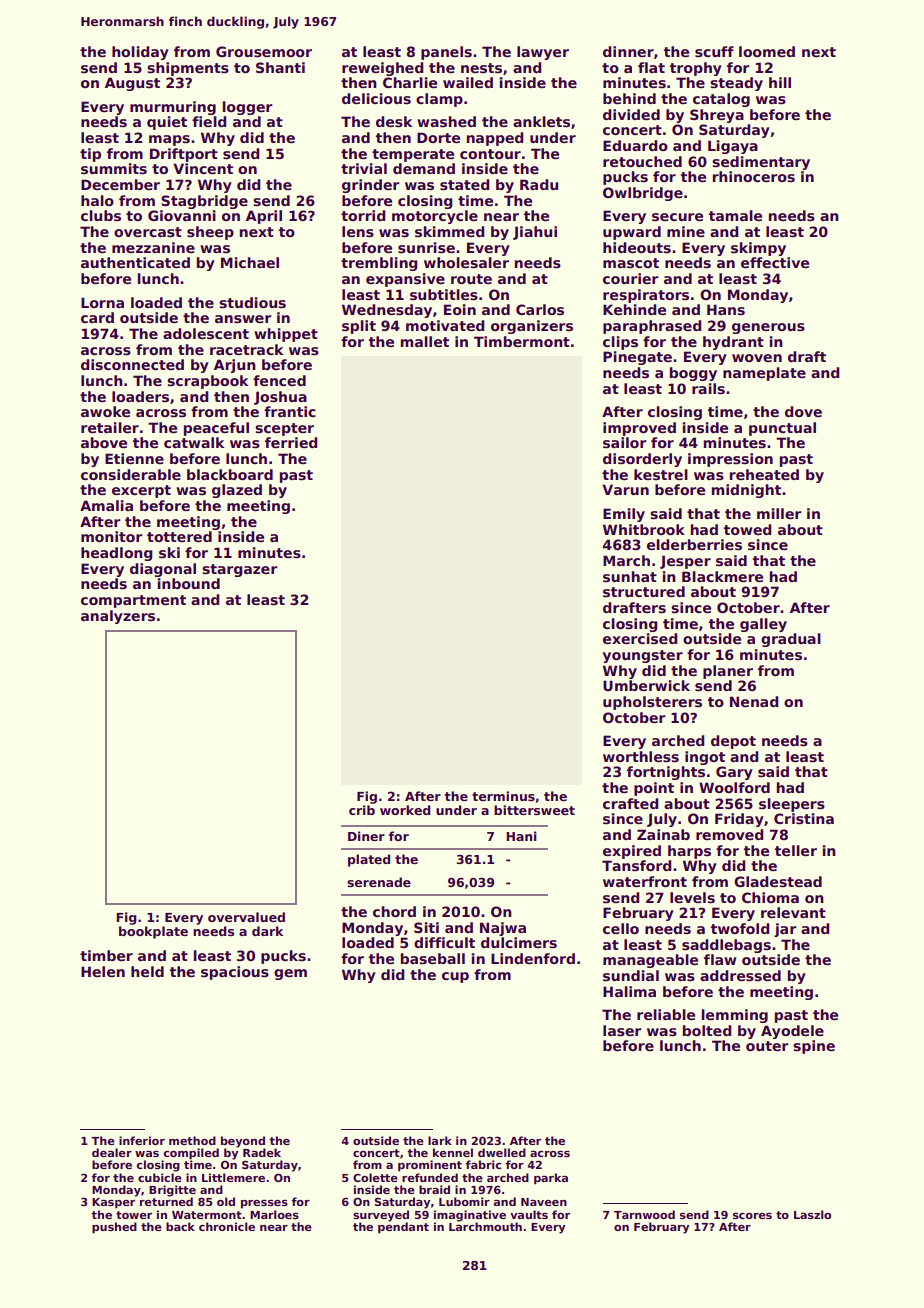  What do you see at coordinates (203, 168) in the image?
I see `Vincent` at bounding box center [203, 168].
